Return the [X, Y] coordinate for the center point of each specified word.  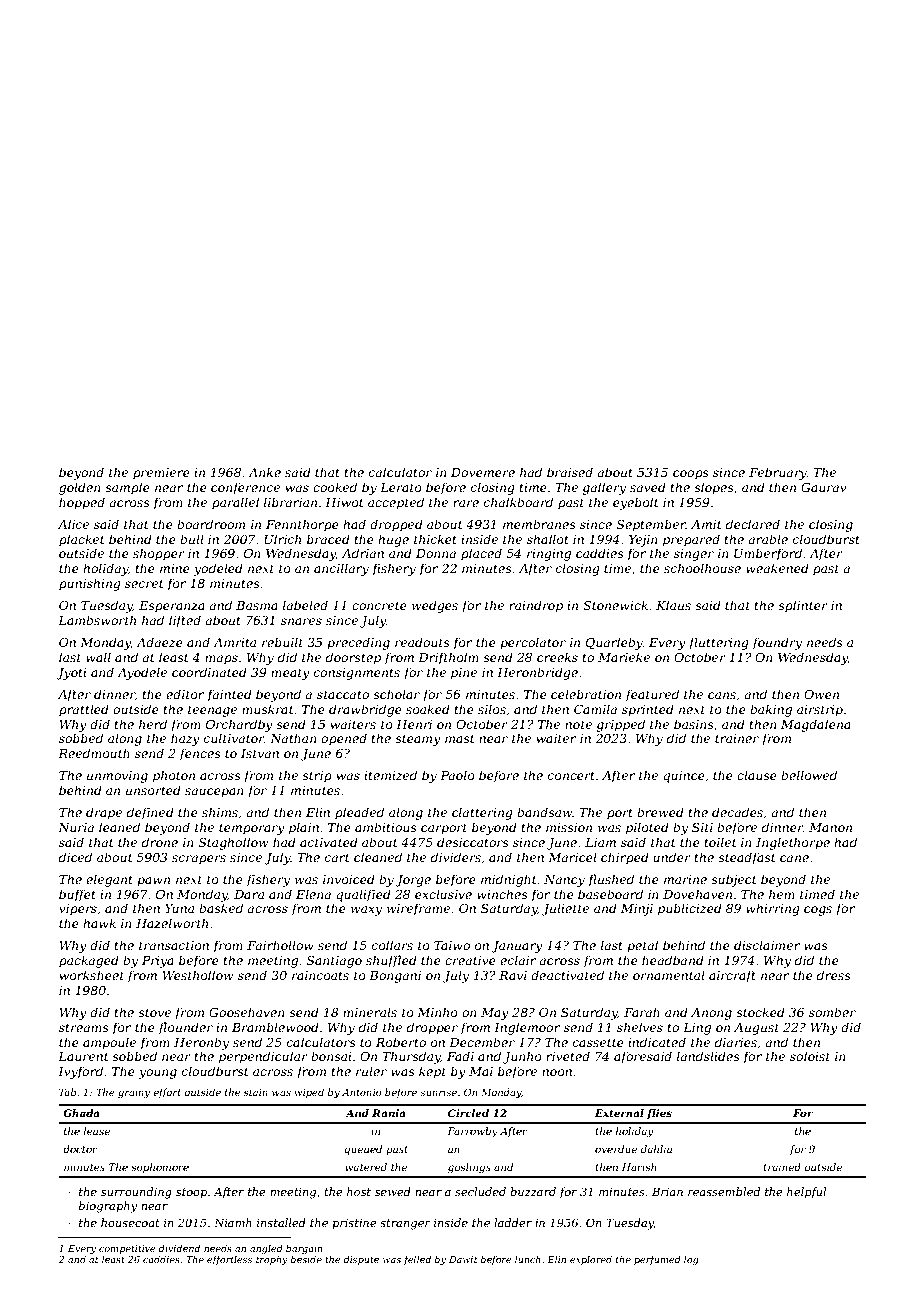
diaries [736, 1042]
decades [737, 812]
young [157, 1074]
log [691, 1260]
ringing [549, 555]
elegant [109, 880]
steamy [418, 740]
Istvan [260, 753]
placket [82, 540]
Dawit [463, 1259]
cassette [598, 1042]
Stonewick [615, 605]
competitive [127, 1249]
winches [502, 894]
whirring [773, 909]
